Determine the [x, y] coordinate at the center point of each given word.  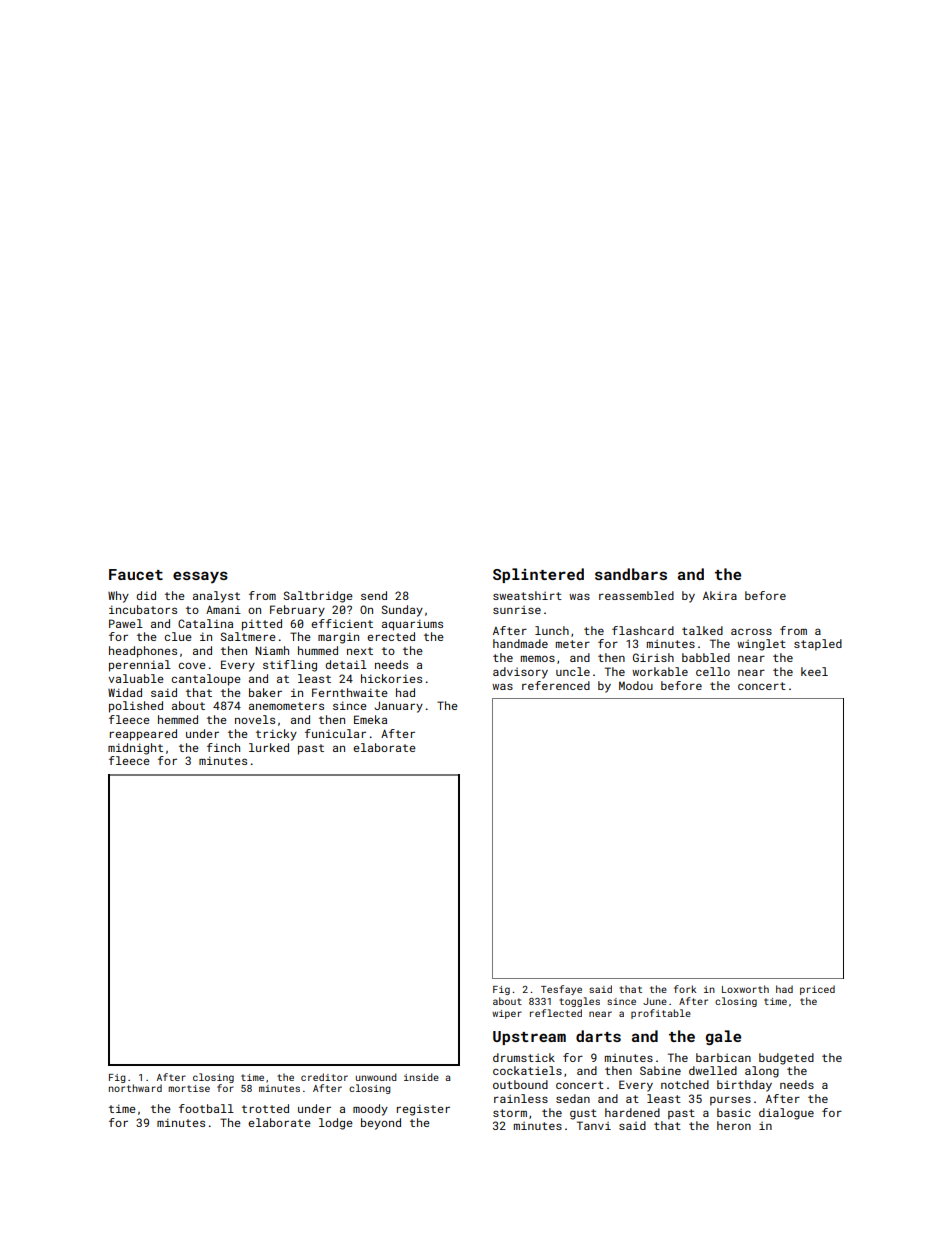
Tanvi [594, 1125]
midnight [135, 749]
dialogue [786, 1114]
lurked [269, 747]
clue [178, 636]
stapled [818, 645]
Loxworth [745, 989]
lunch [552, 630]
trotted [265, 1108]
